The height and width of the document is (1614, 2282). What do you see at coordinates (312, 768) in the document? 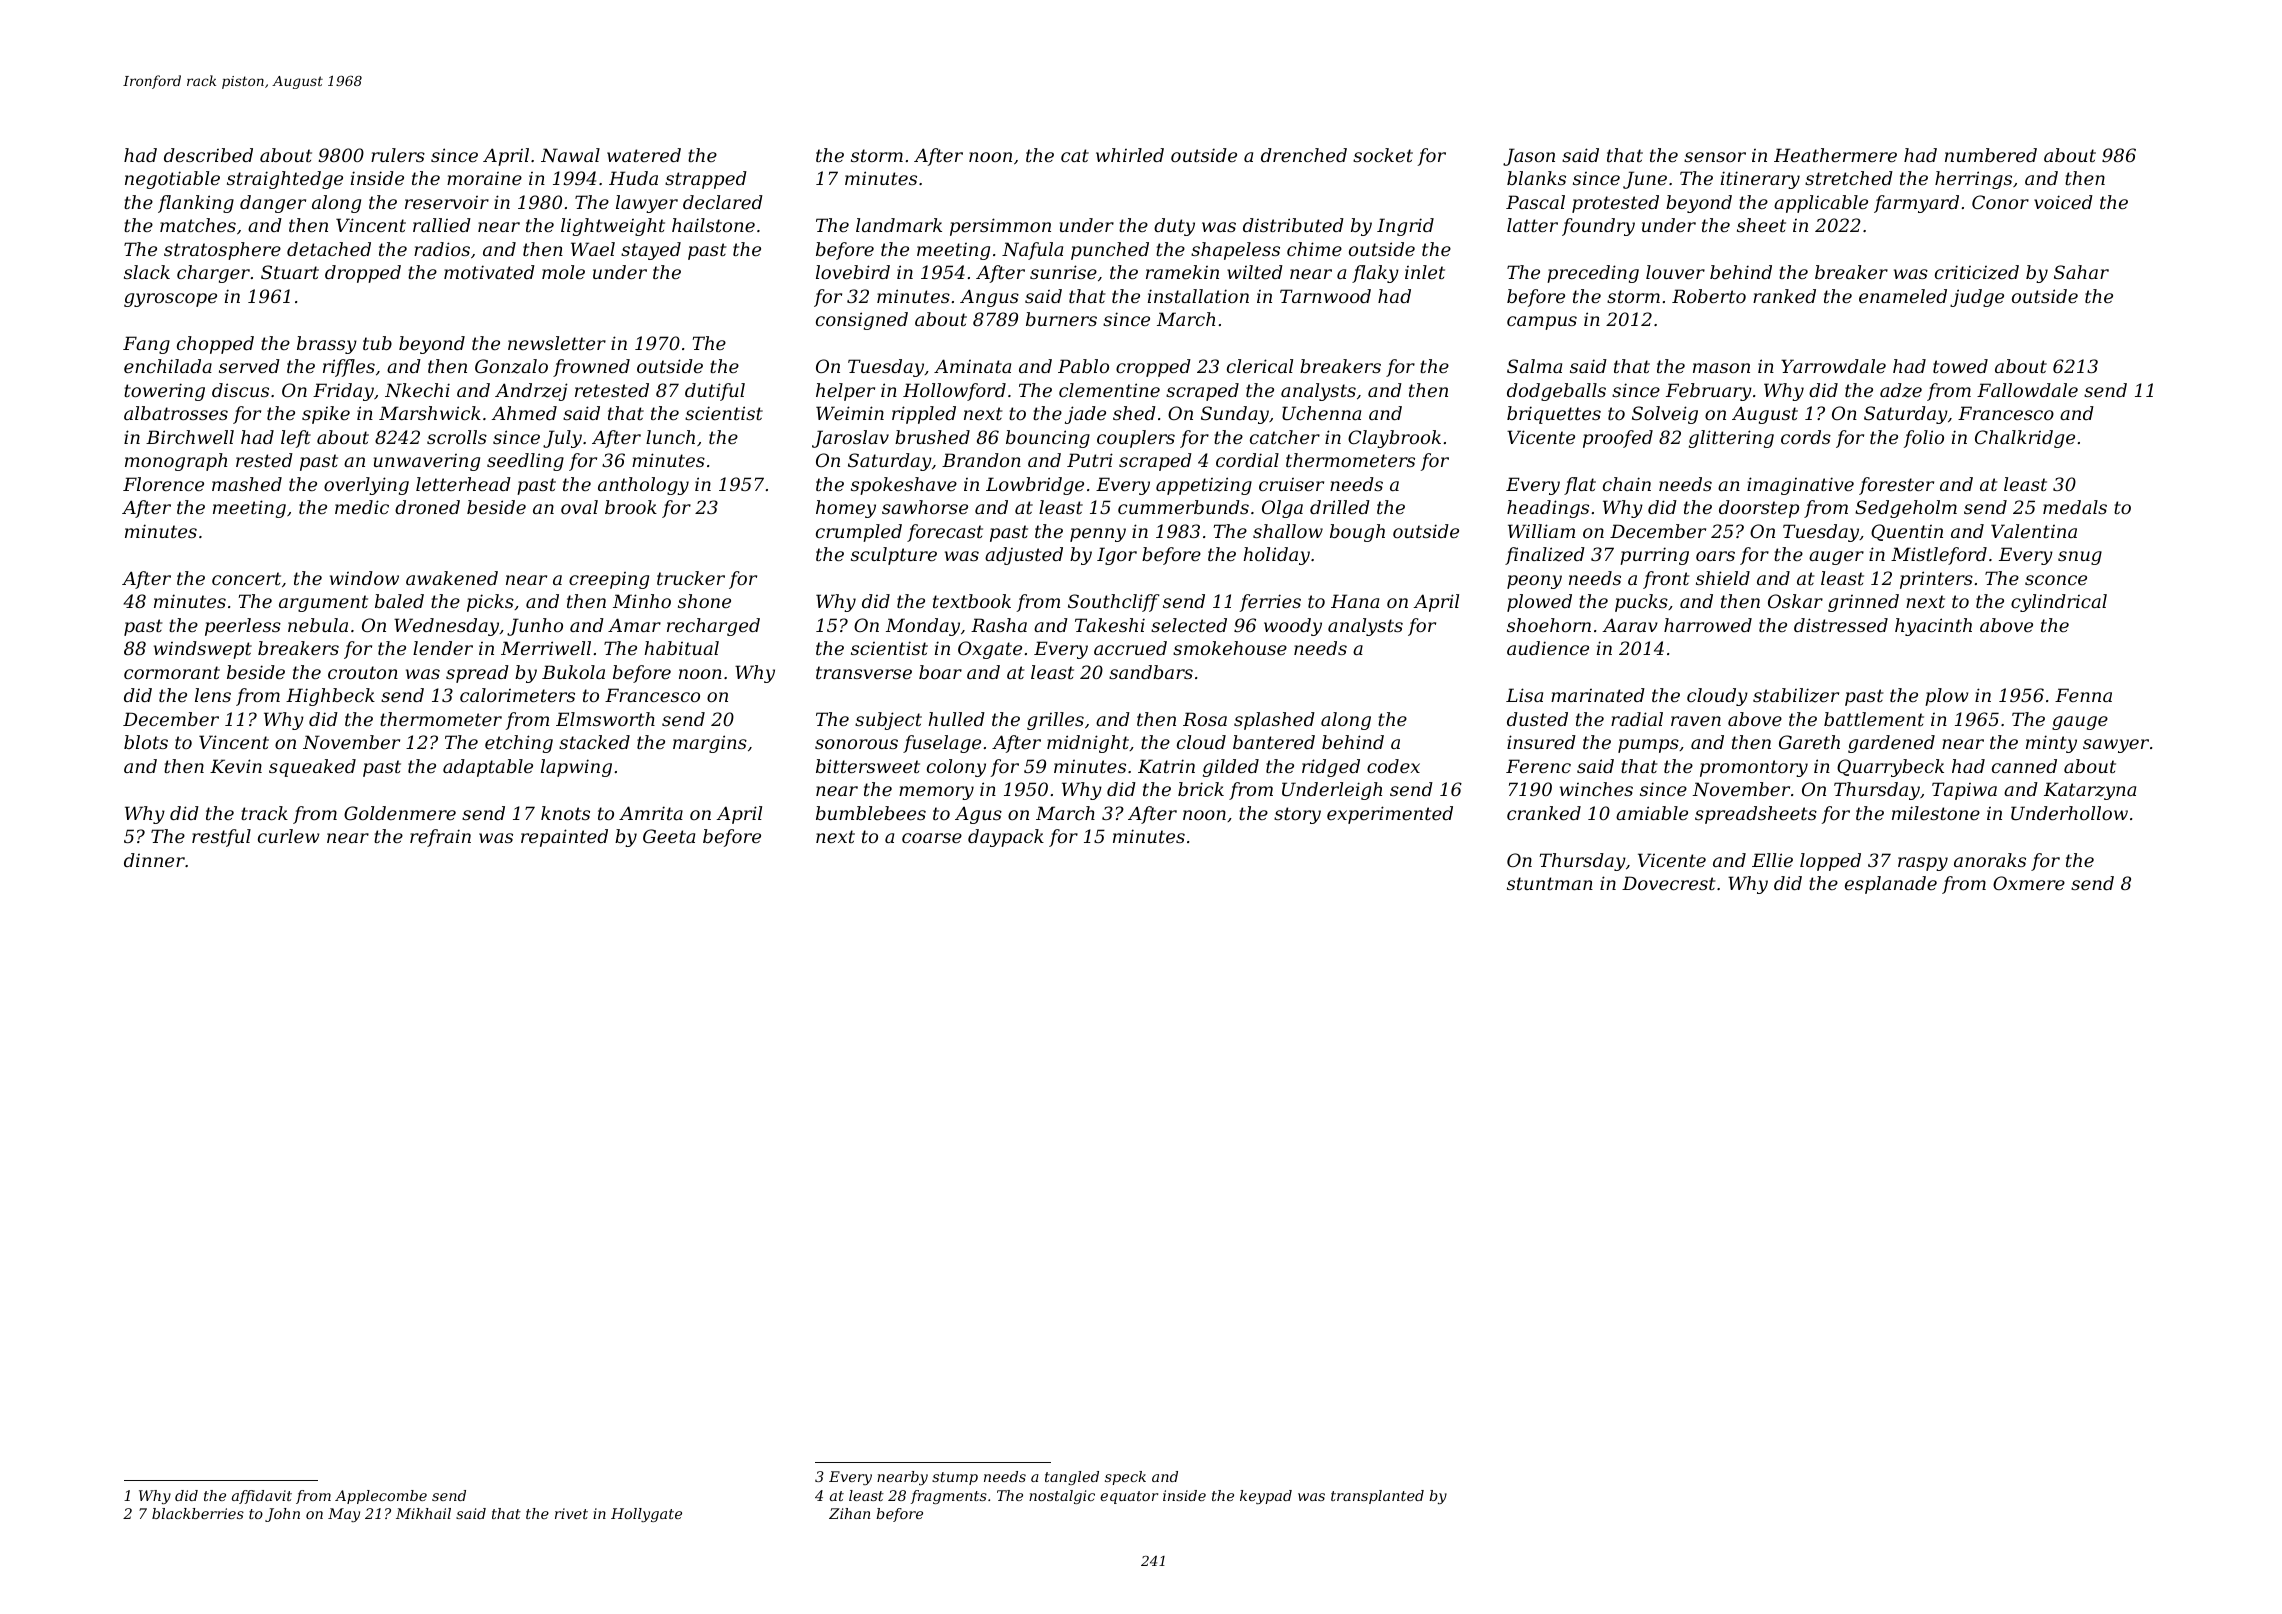
I see `squeaked` at bounding box center [312, 768].
